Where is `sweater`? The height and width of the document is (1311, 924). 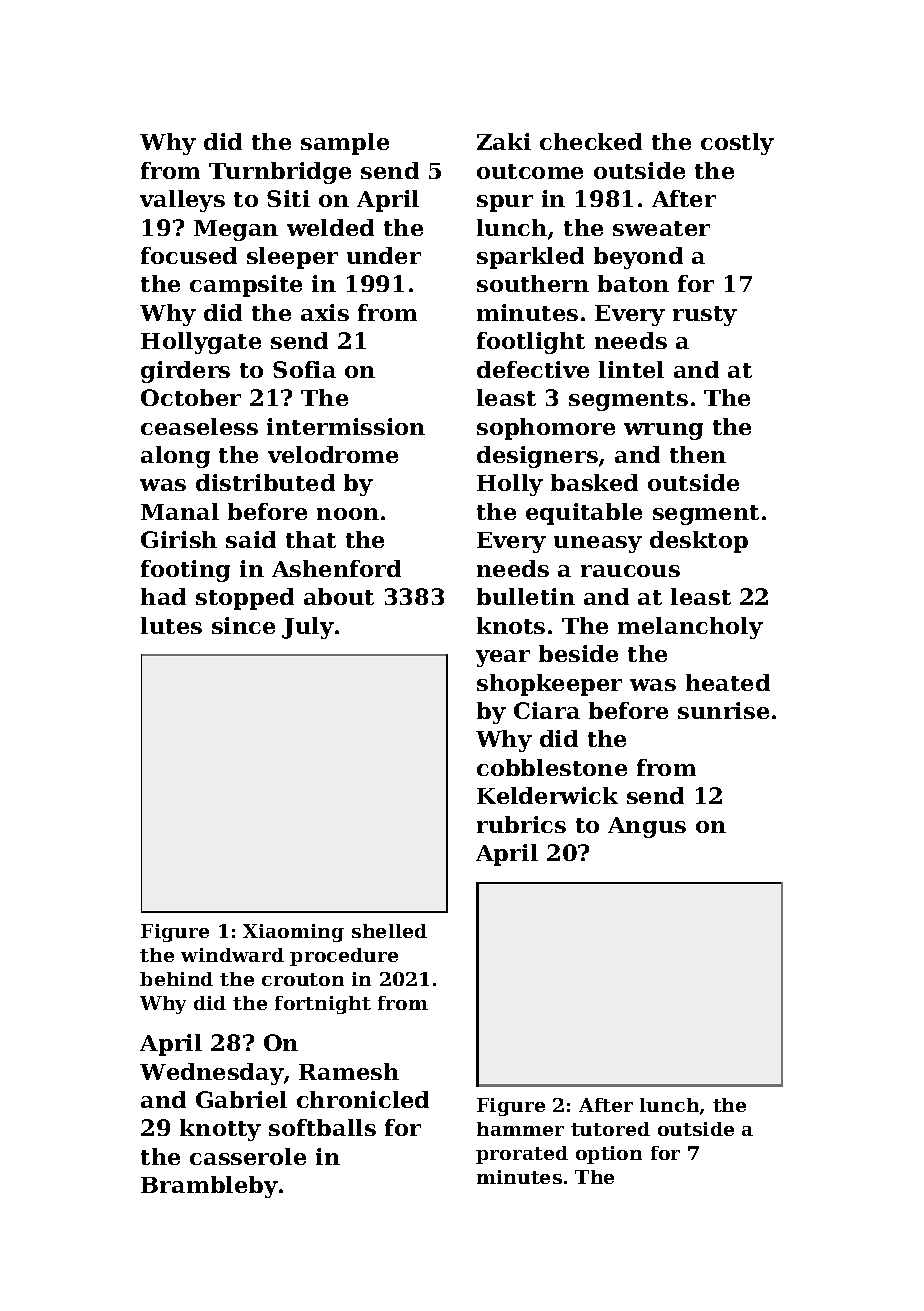
sweater is located at coordinates (661, 228).
